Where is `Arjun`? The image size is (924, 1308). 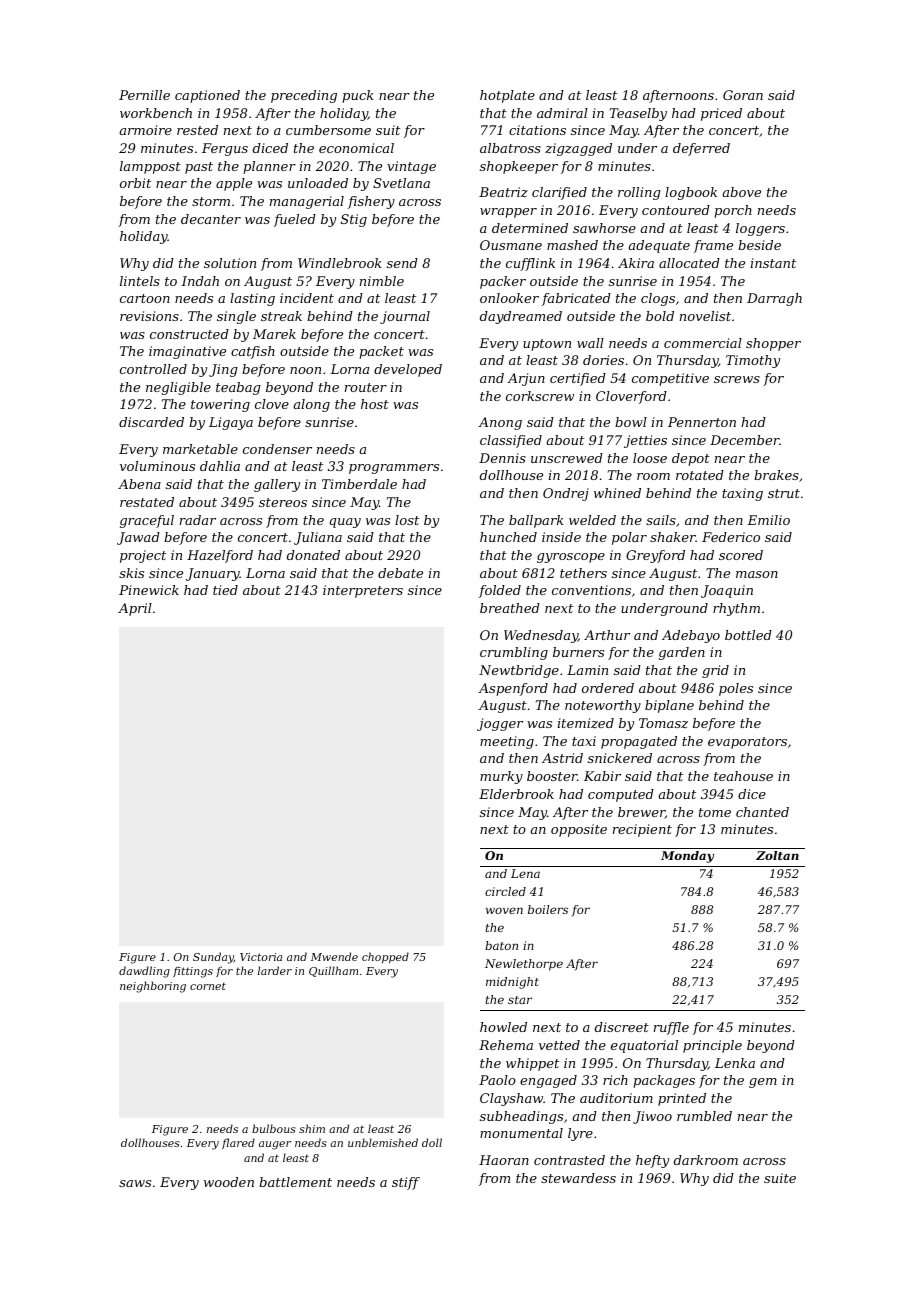 Arjun is located at coordinates (526, 379).
